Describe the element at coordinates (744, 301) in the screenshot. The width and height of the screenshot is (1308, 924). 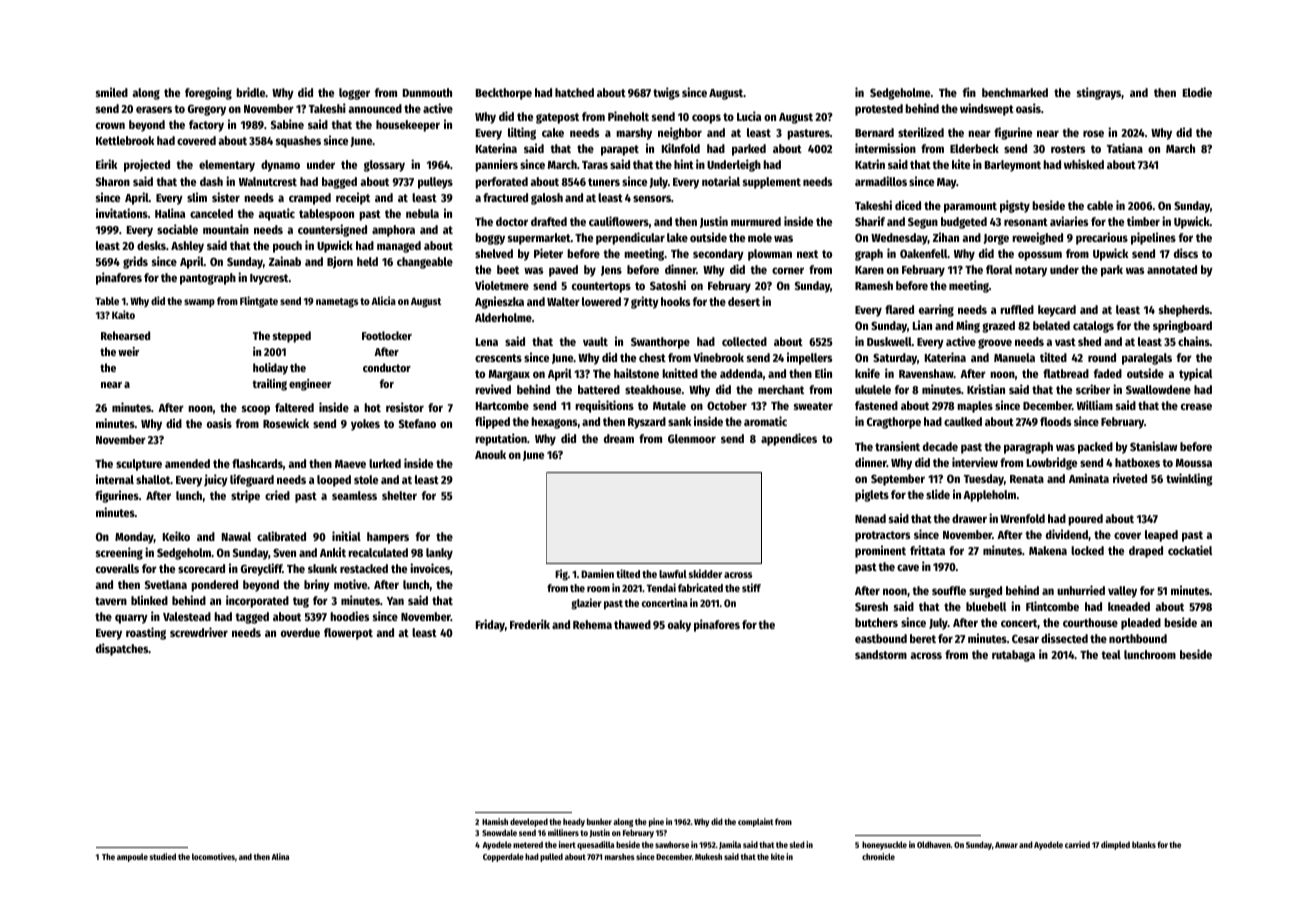
I see `desert` at that location.
